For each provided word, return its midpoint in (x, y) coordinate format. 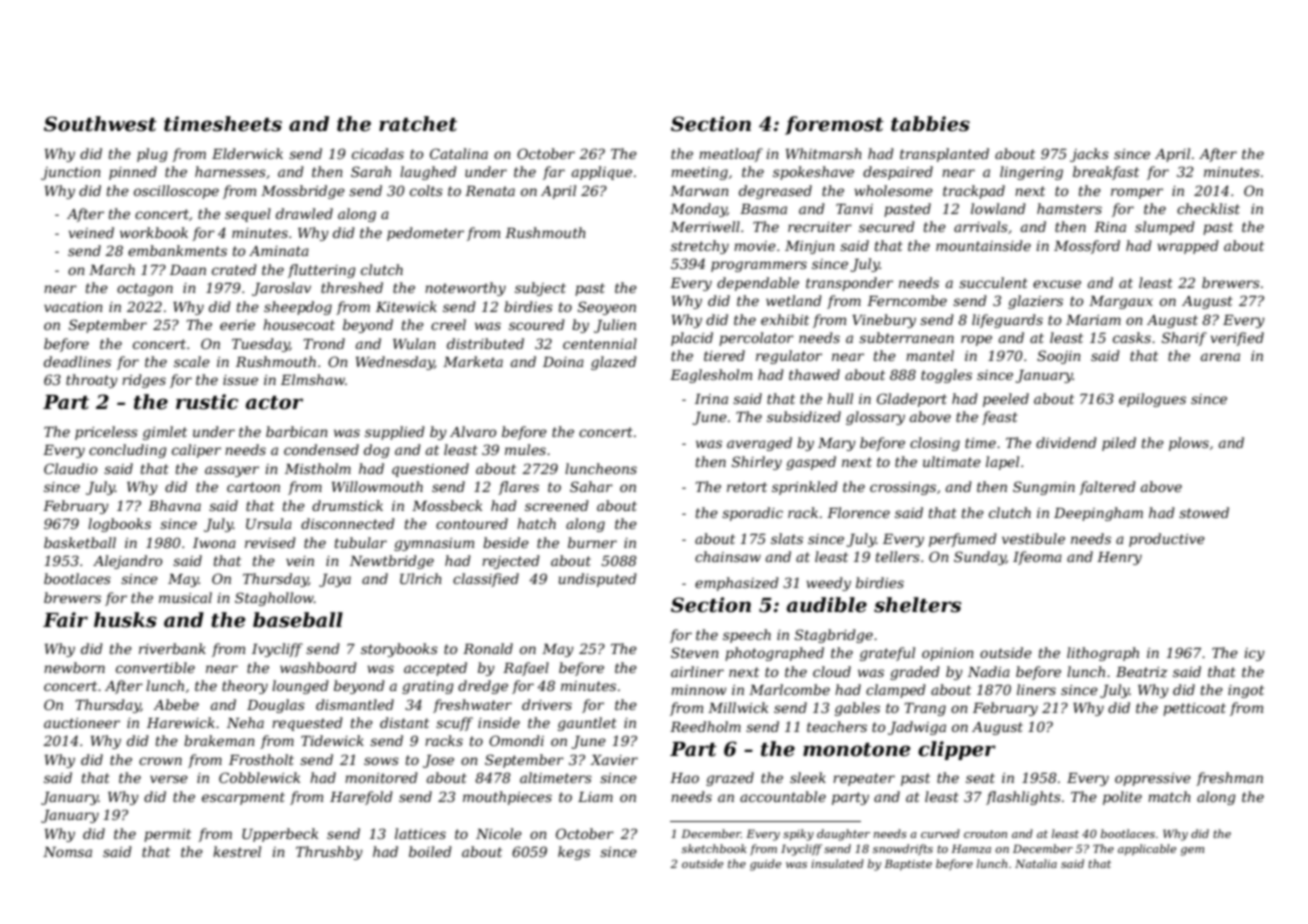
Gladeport (912, 400)
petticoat (1194, 709)
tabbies (930, 124)
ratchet (418, 124)
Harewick (181, 722)
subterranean (906, 337)
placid (692, 339)
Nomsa (67, 852)
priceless (106, 433)
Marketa (473, 361)
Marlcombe (789, 689)
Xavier (614, 760)
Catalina (459, 153)
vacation (73, 307)
